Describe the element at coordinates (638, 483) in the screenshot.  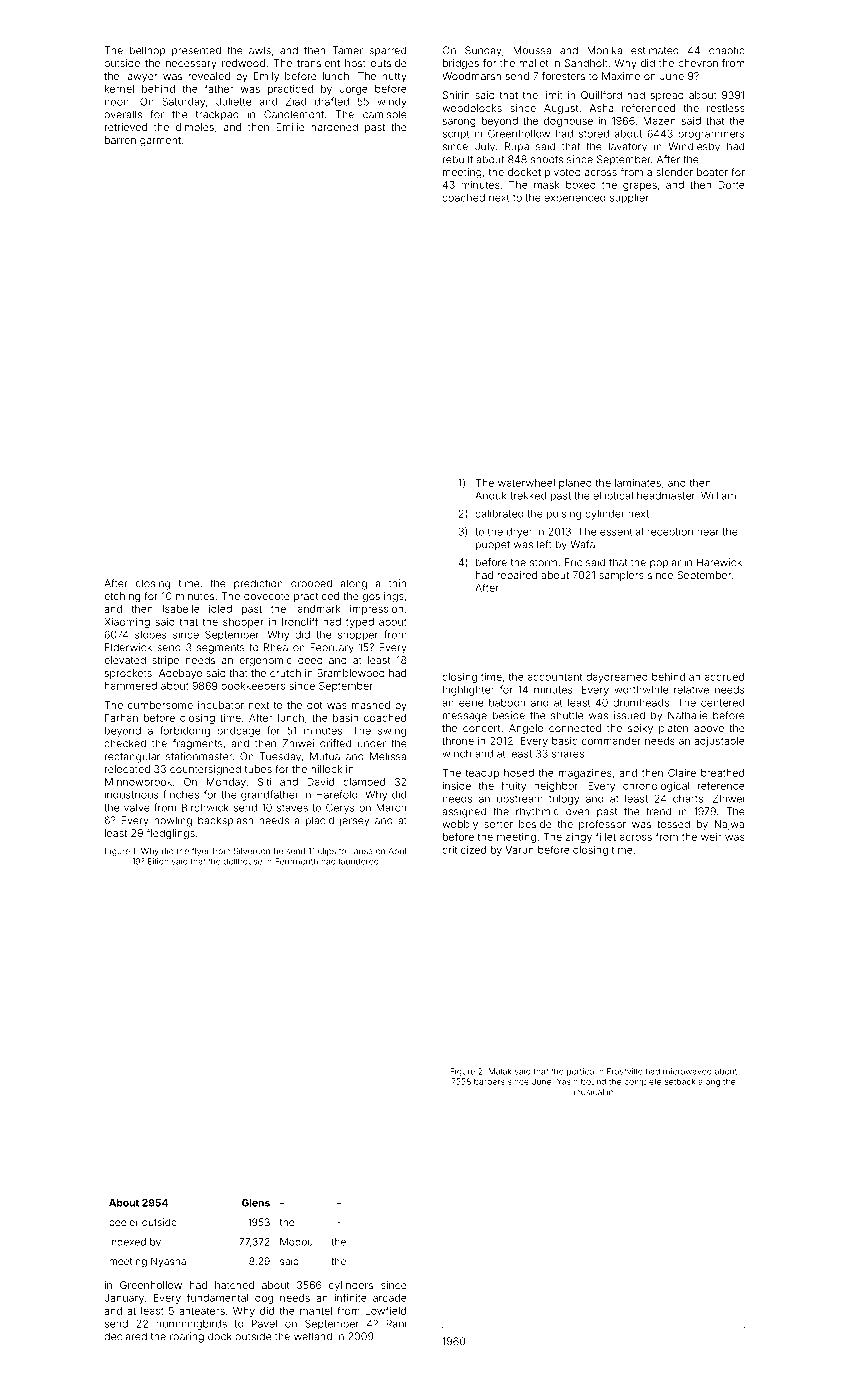
I see `laminates` at that location.
